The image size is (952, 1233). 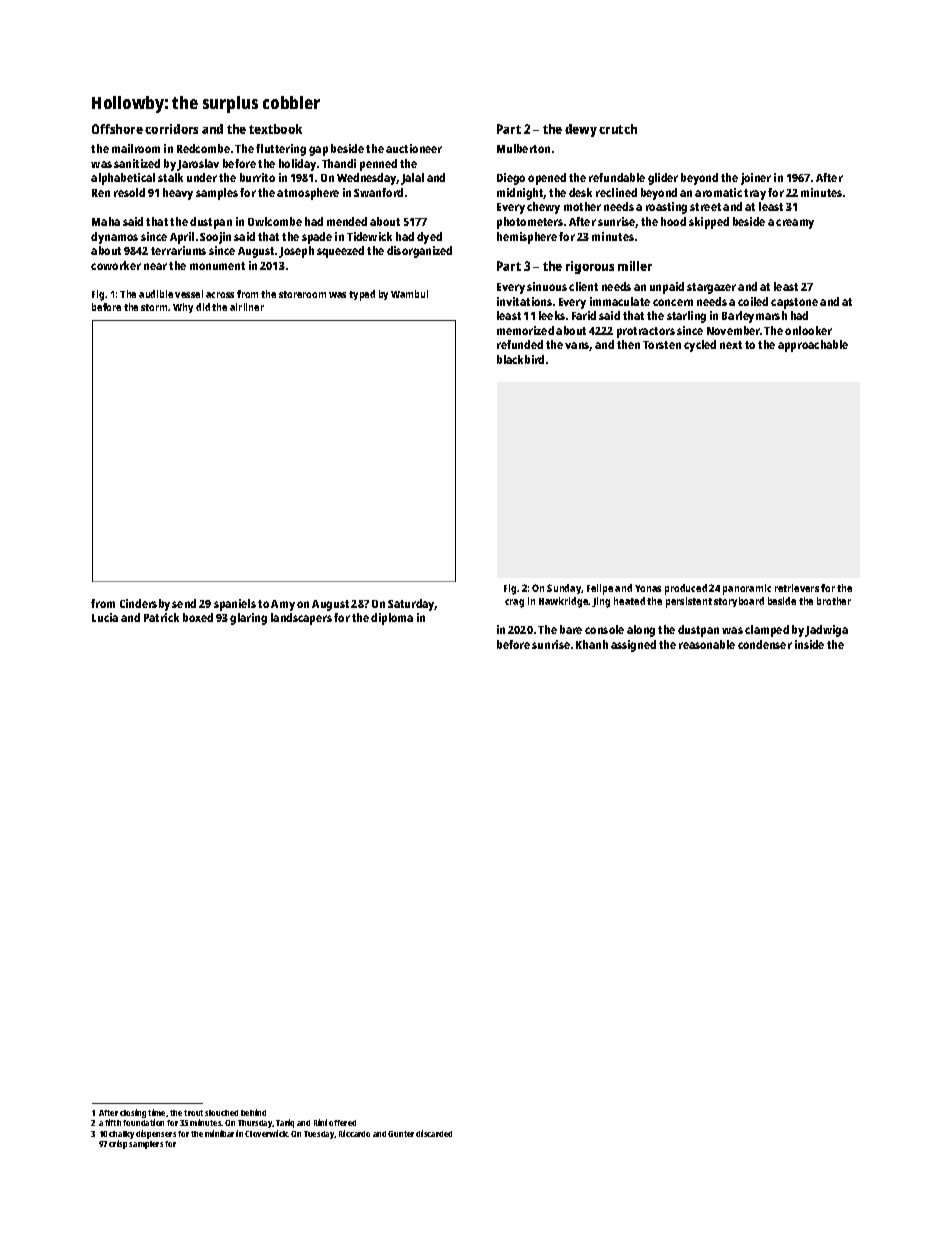 I want to click on crutch, so click(x=618, y=129).
